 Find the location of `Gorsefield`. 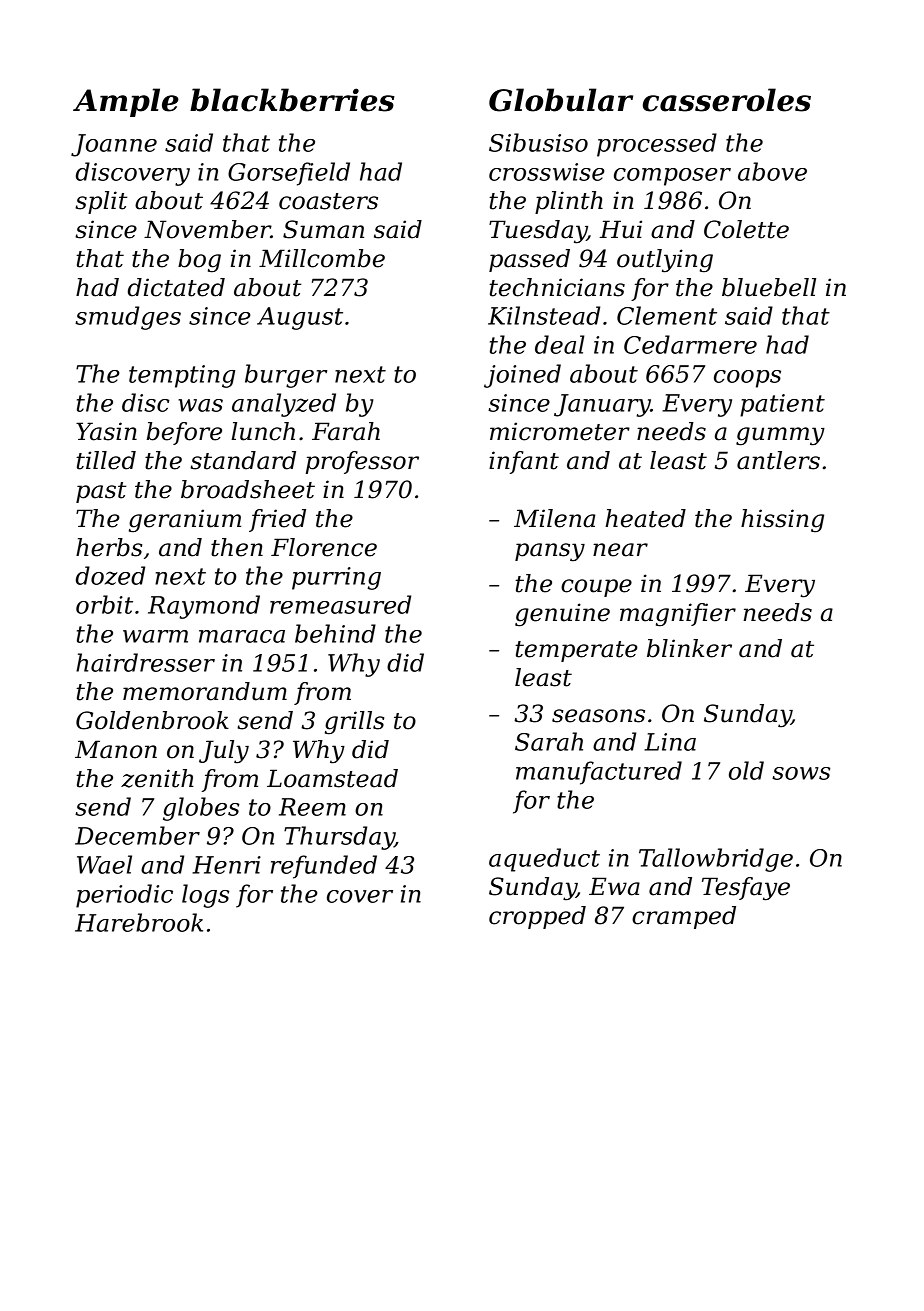

Gorsefield is located at coordinates (289, 174).
